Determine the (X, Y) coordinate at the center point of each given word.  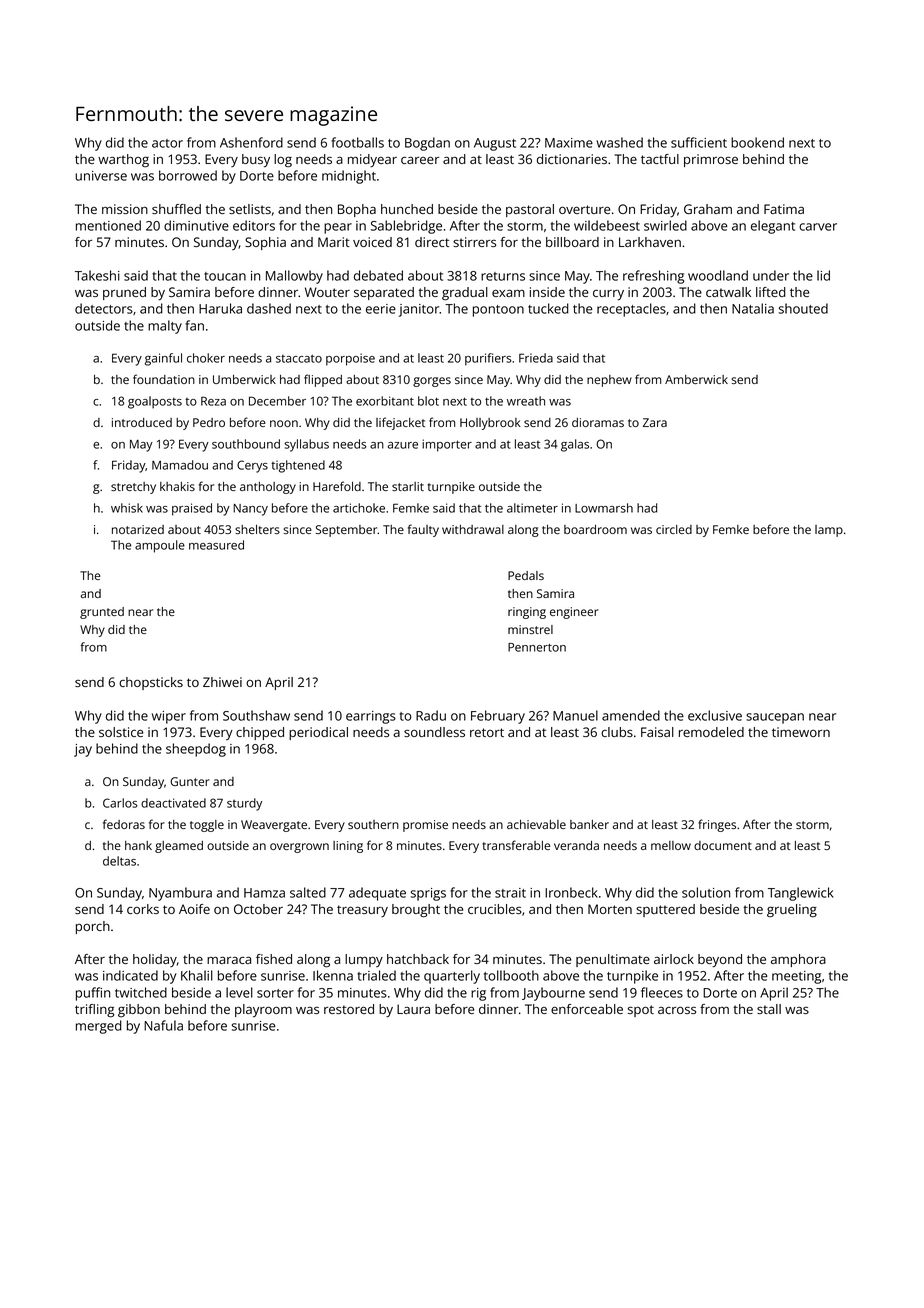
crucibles (495, 909)
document (723, 845)
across (677, 1010)
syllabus (306, 445)
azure (403, 445)
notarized (138, 529)
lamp (829, 531)
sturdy (244, 804)
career (420, 160)
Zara (655, 422)
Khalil (197, 975)
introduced (142, 422)
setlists (250, 209)
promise (425, 826)
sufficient (699, 142)
